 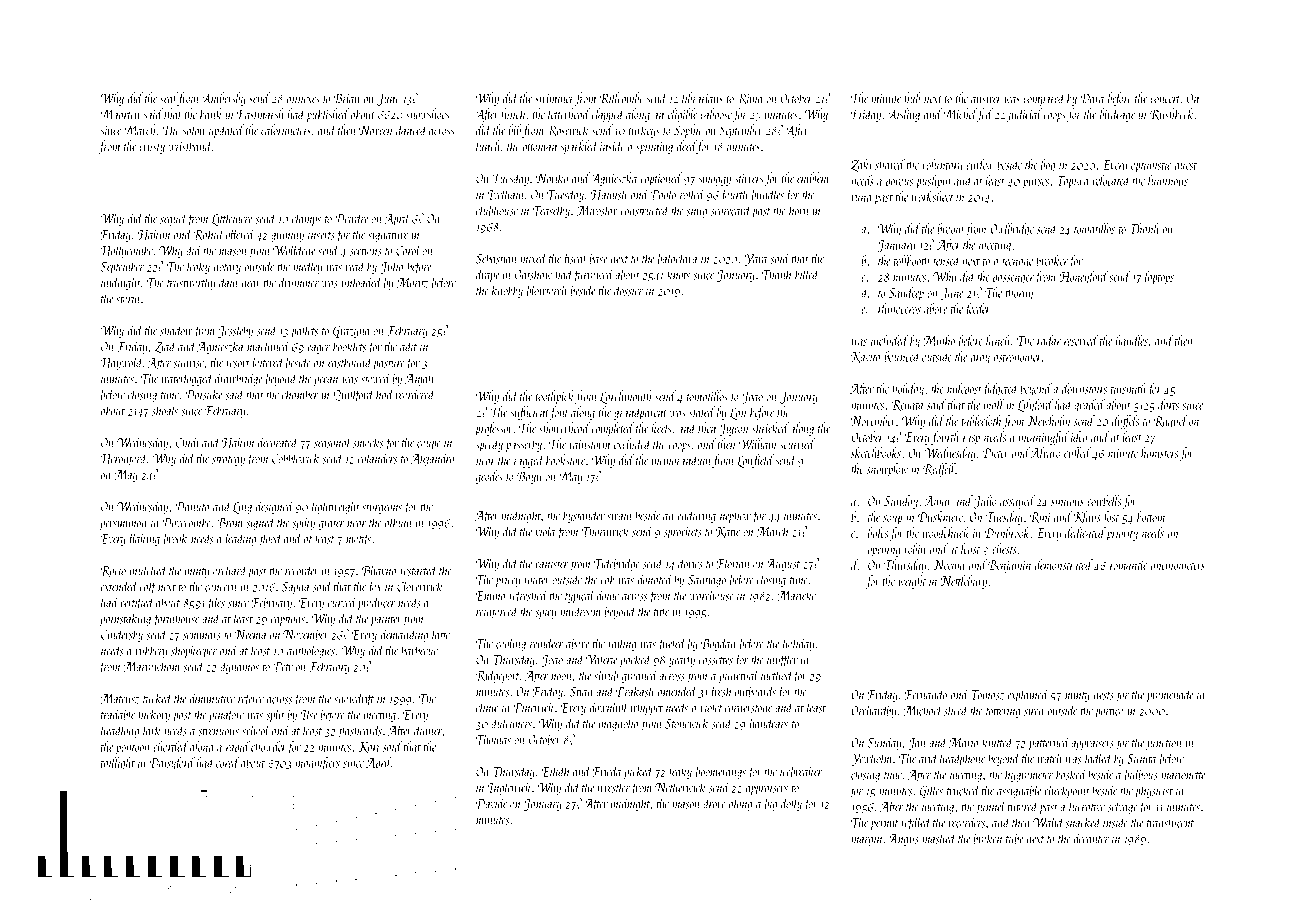 What do you see at coordinates (300, 394) in the document?
I see `chamber` at bounding box center [300, 394].
